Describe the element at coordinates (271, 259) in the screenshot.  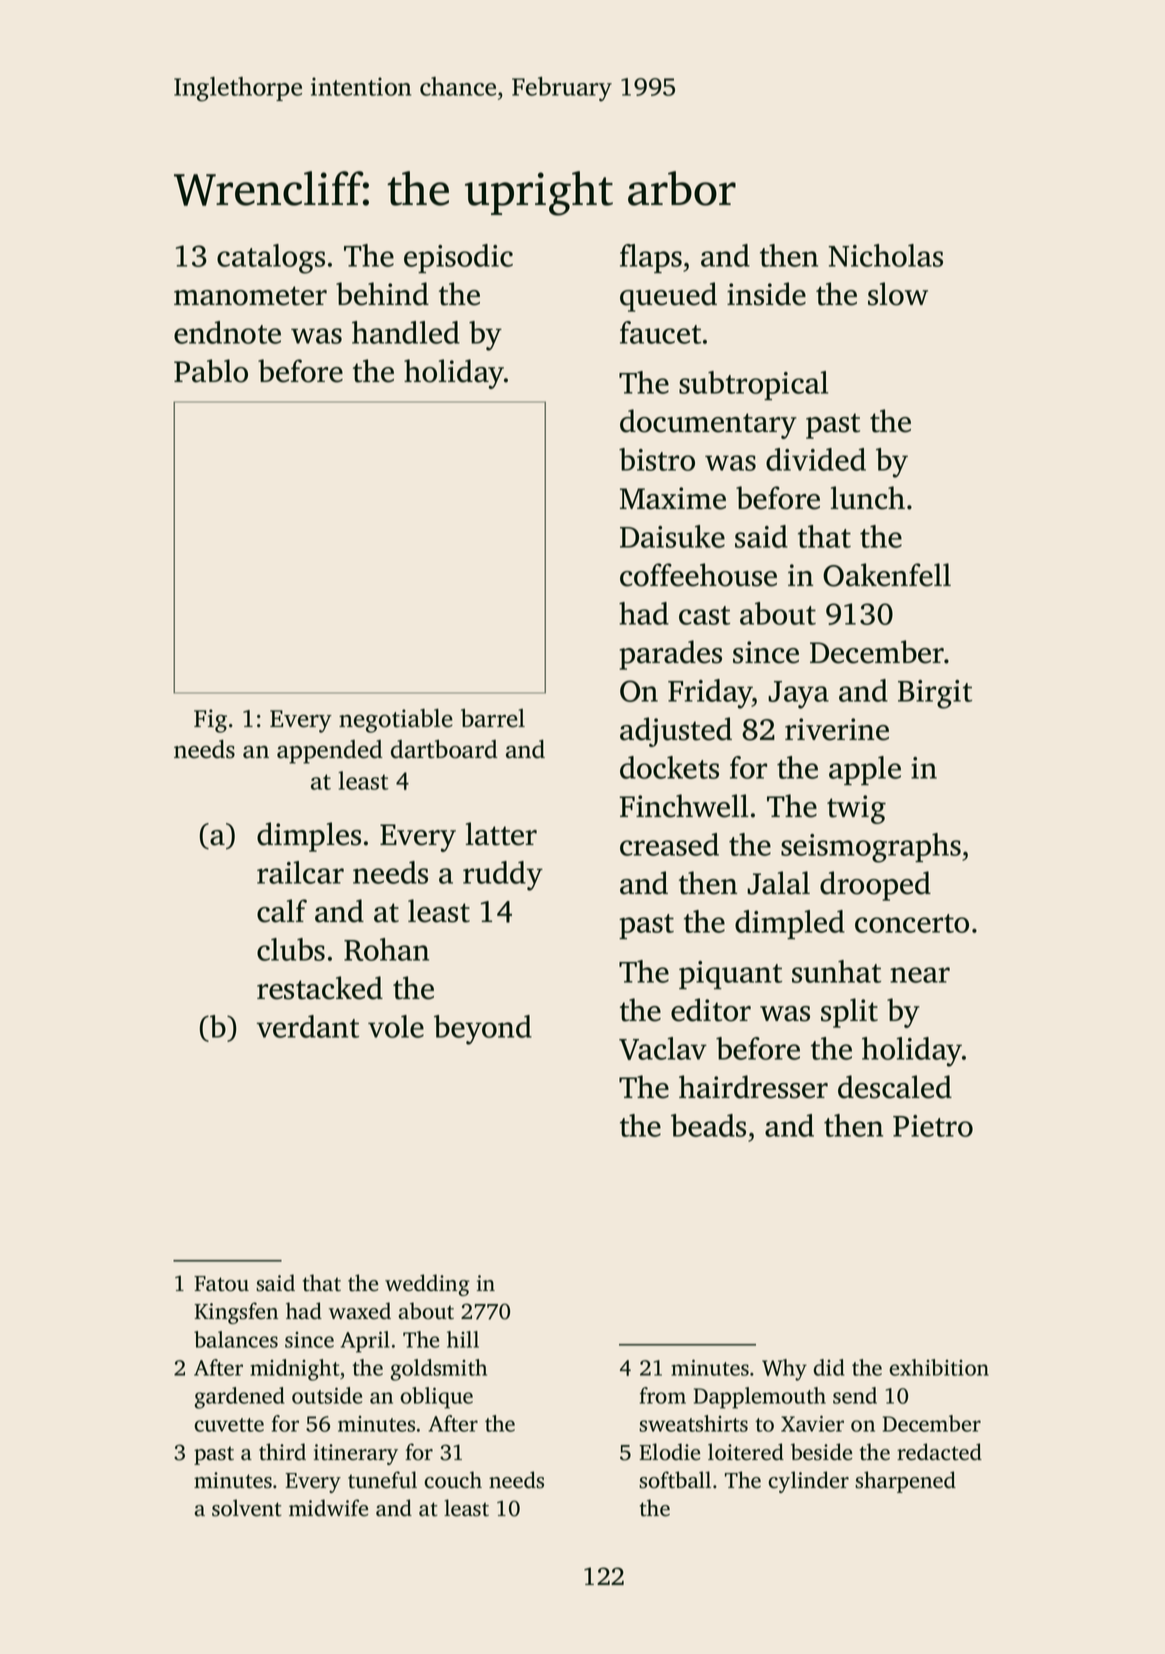
I see `catalogs` at that location.
